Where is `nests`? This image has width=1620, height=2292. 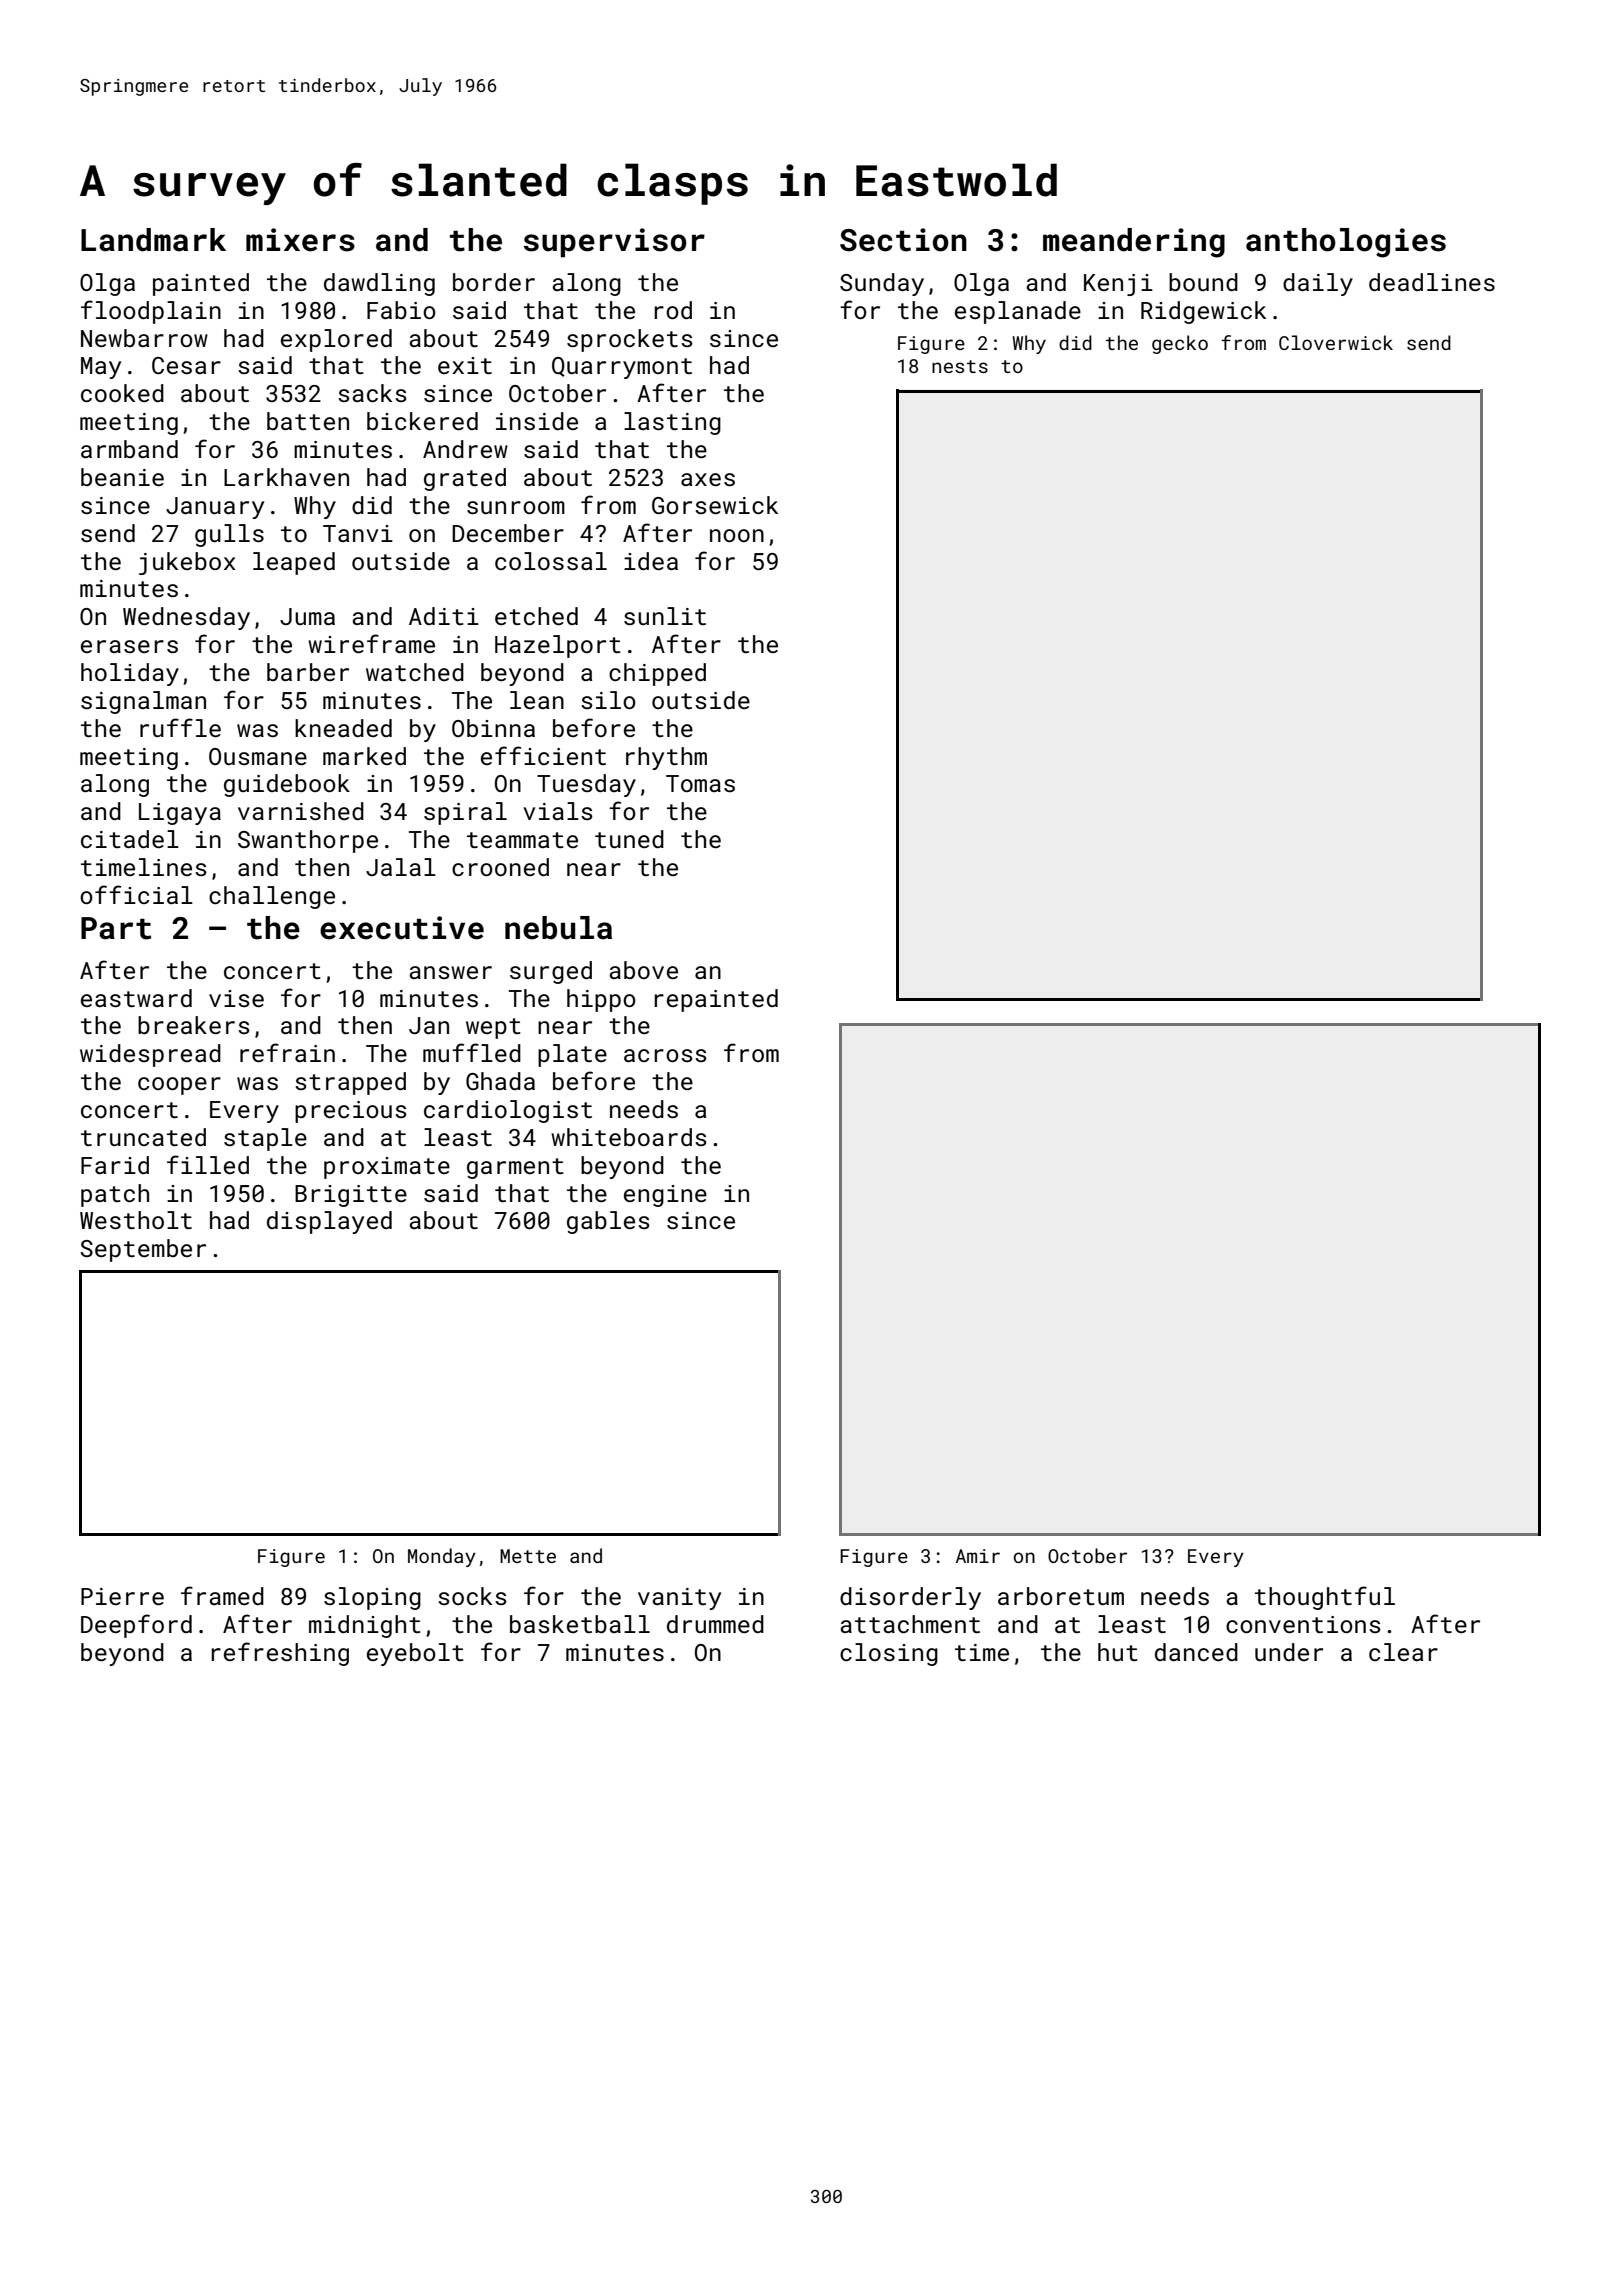
nests is located at coordinates (960, 366).
